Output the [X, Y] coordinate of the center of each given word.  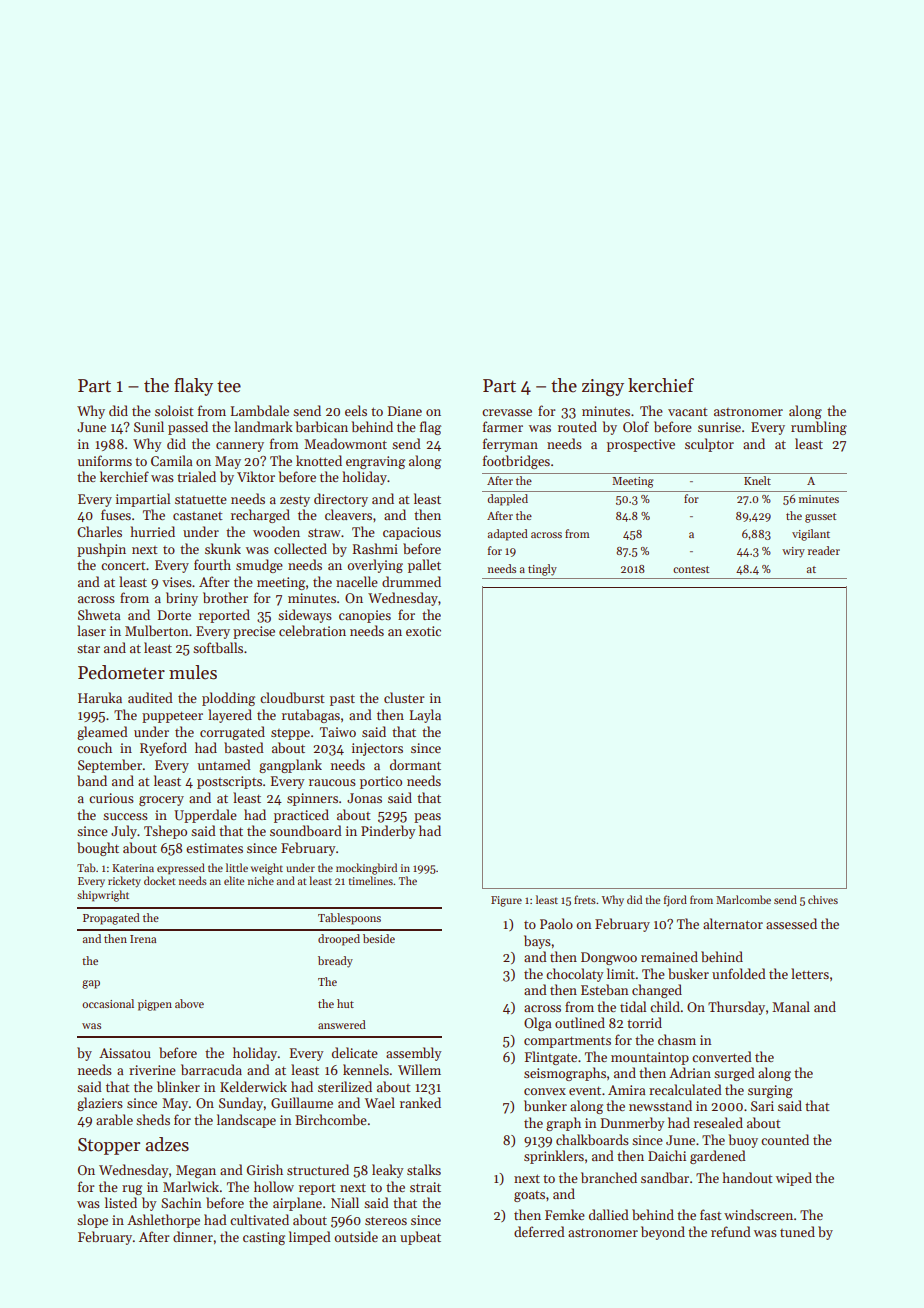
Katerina [133, 868]
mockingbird [366, 869]
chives [823, 899]
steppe [290, 734]
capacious [412, 533]
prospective [641, 445]
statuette [201, 499]
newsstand [660, 1105]
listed [121, 1202]
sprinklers [554, 1157]
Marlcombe [743, 899]
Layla [425, 716]
